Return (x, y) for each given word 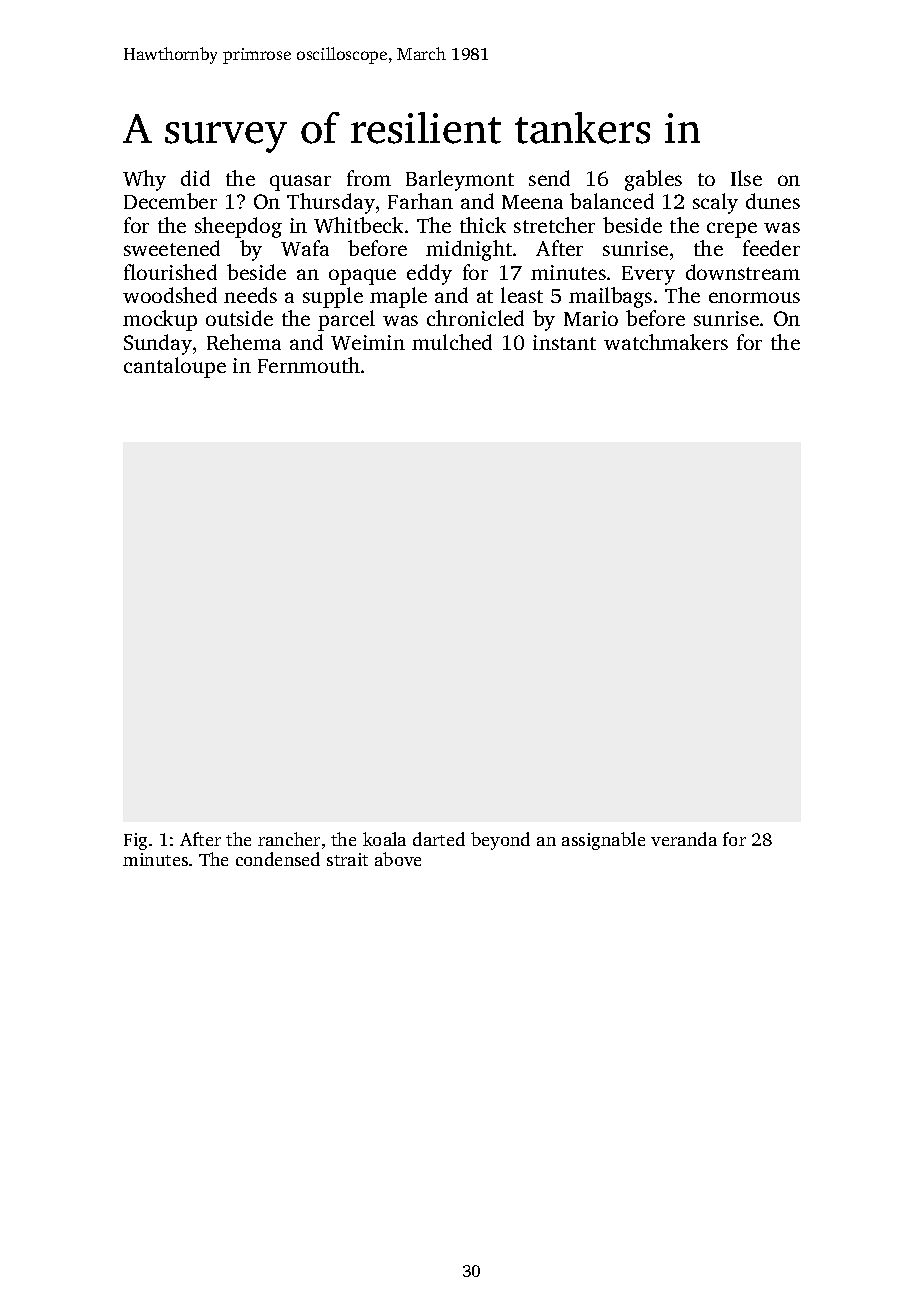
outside (239, 318)
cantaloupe (175, 367)
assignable (603, 841)
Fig (135, 841)
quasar (300, 183)
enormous (754, 297)
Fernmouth (309, 365)
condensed (278, 859)
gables (653, 180)
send (549, 178)
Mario (591, 318)
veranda (684, 839)
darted (439, 839)
